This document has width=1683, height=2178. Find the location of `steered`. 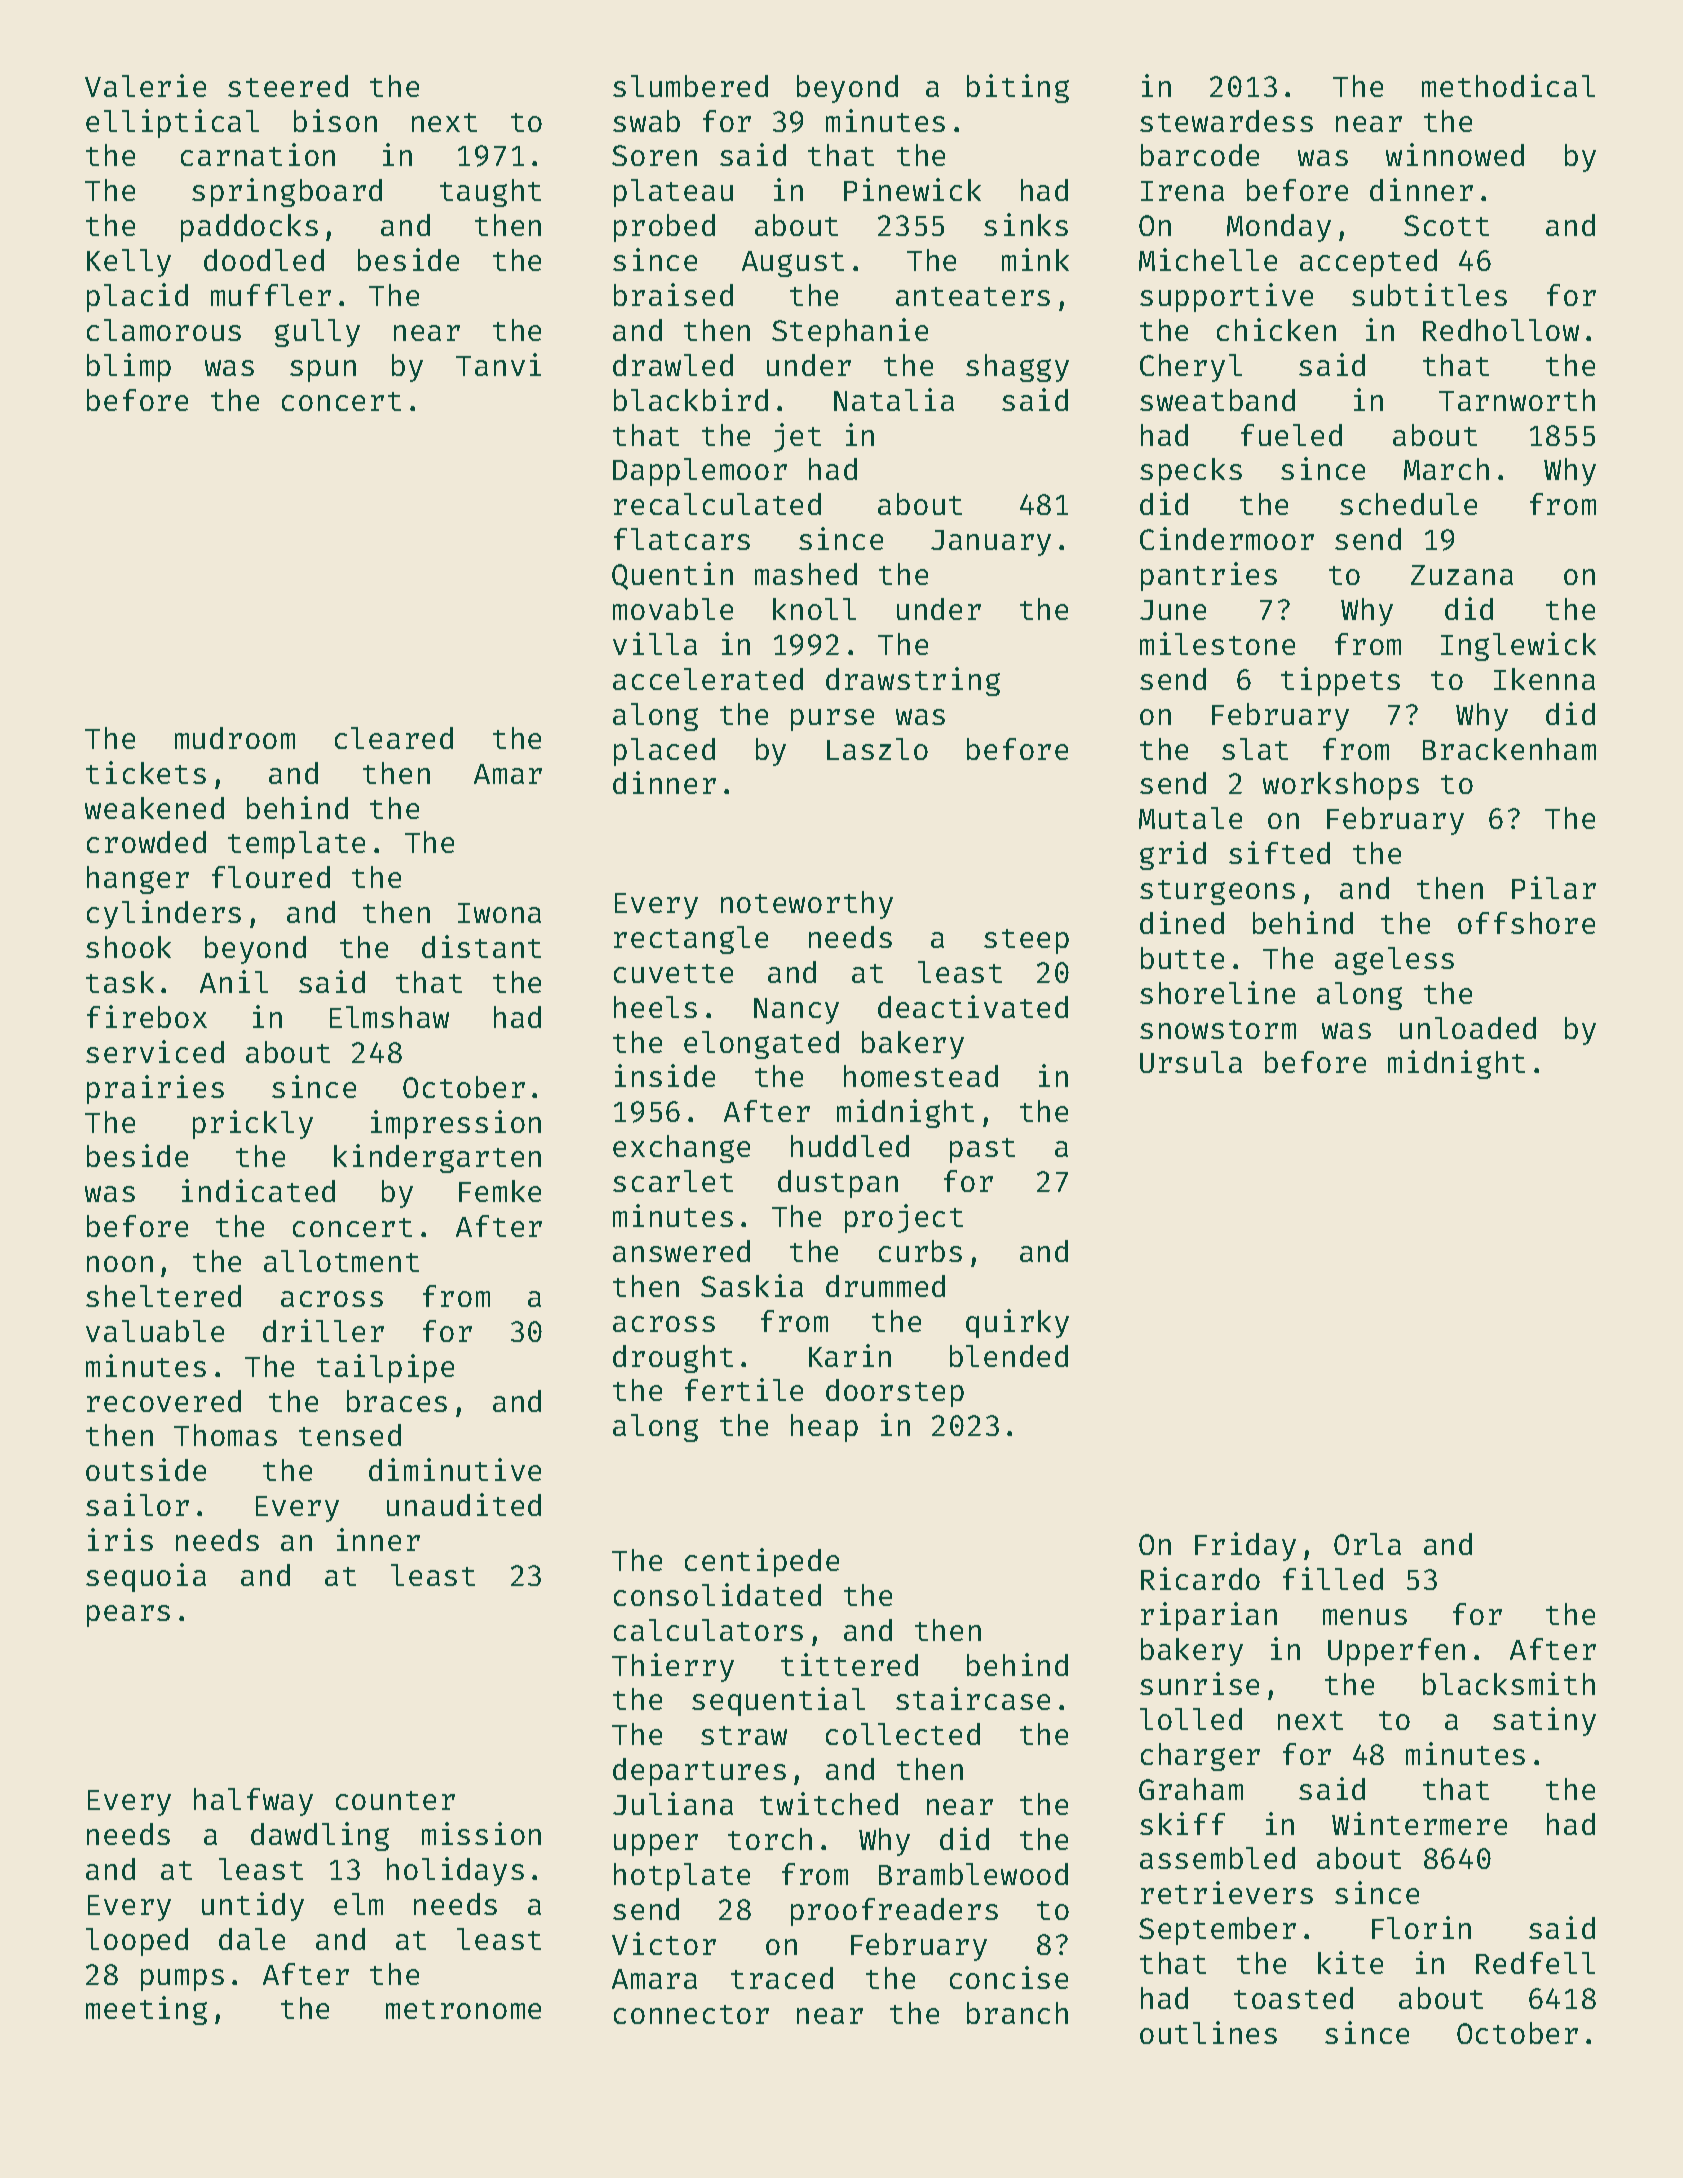

steered is located at coordinates (288, 86).
